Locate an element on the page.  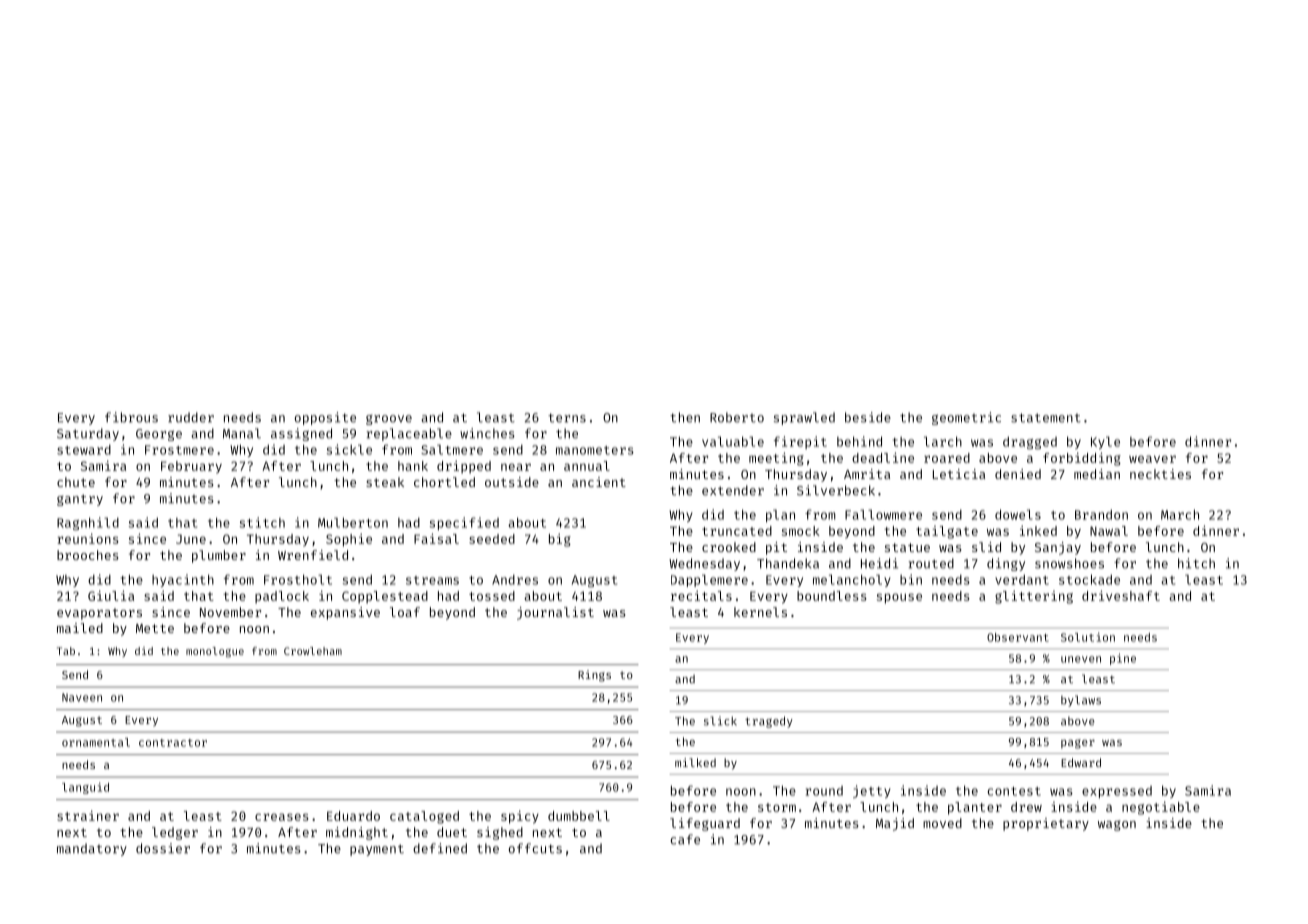
fibrous is located at coordinates (131, 417).
